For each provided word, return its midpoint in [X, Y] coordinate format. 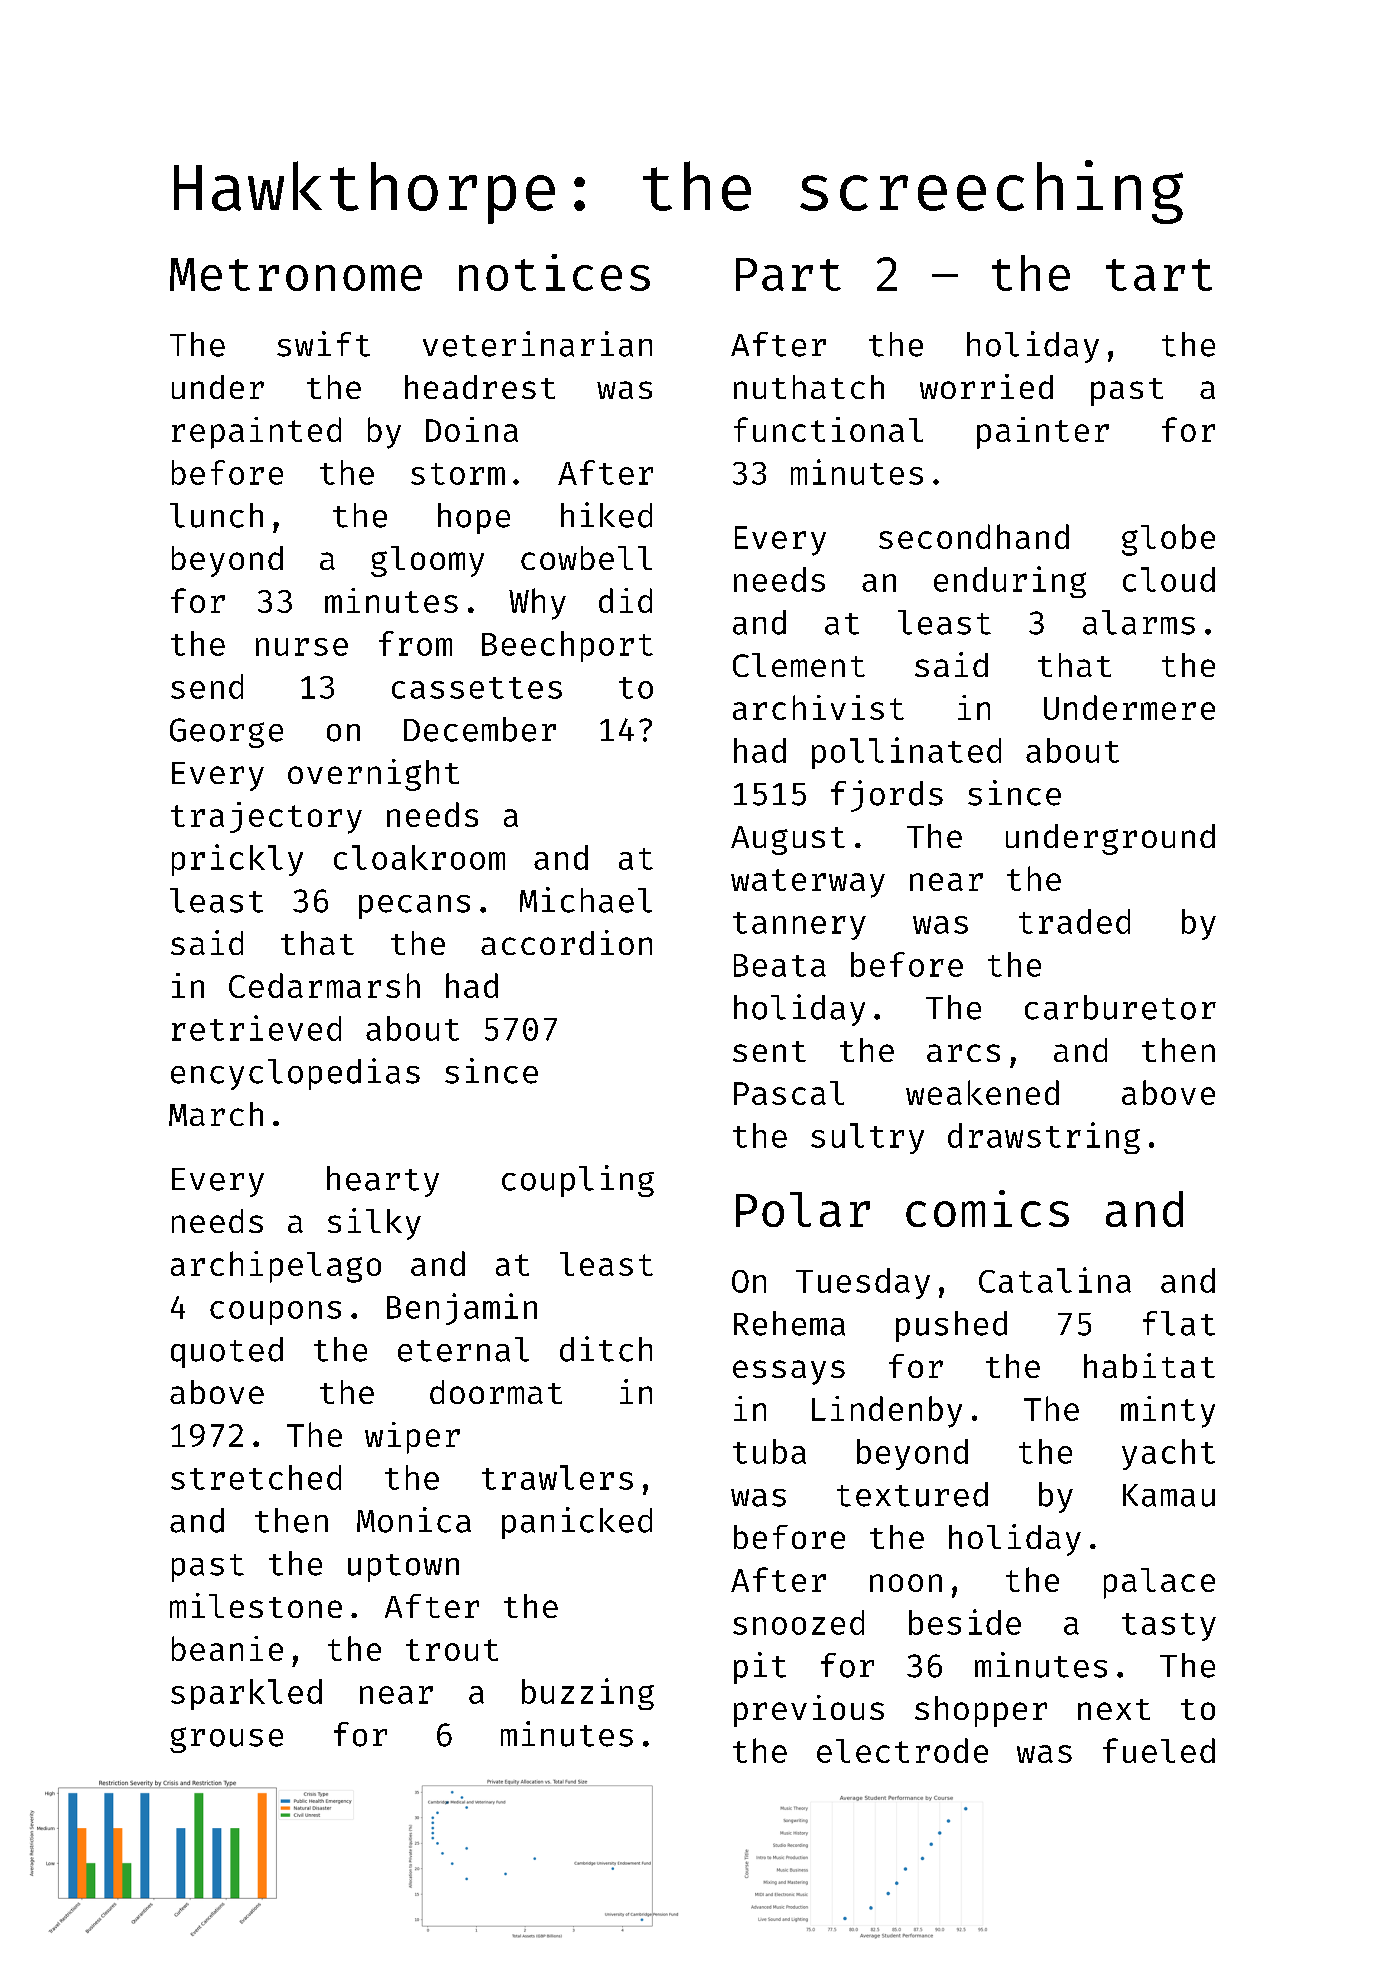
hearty [383, 1181]
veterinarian [537, 344]
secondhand [974, 536]
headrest [480, 387]
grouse [226, 1740]
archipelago [276, 1267]
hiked [606, 515]
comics [987, 1208]
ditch [606, 1349]
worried [986, 386]
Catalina [1055, 1280]
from [415, 643]
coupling [578, 1181]
